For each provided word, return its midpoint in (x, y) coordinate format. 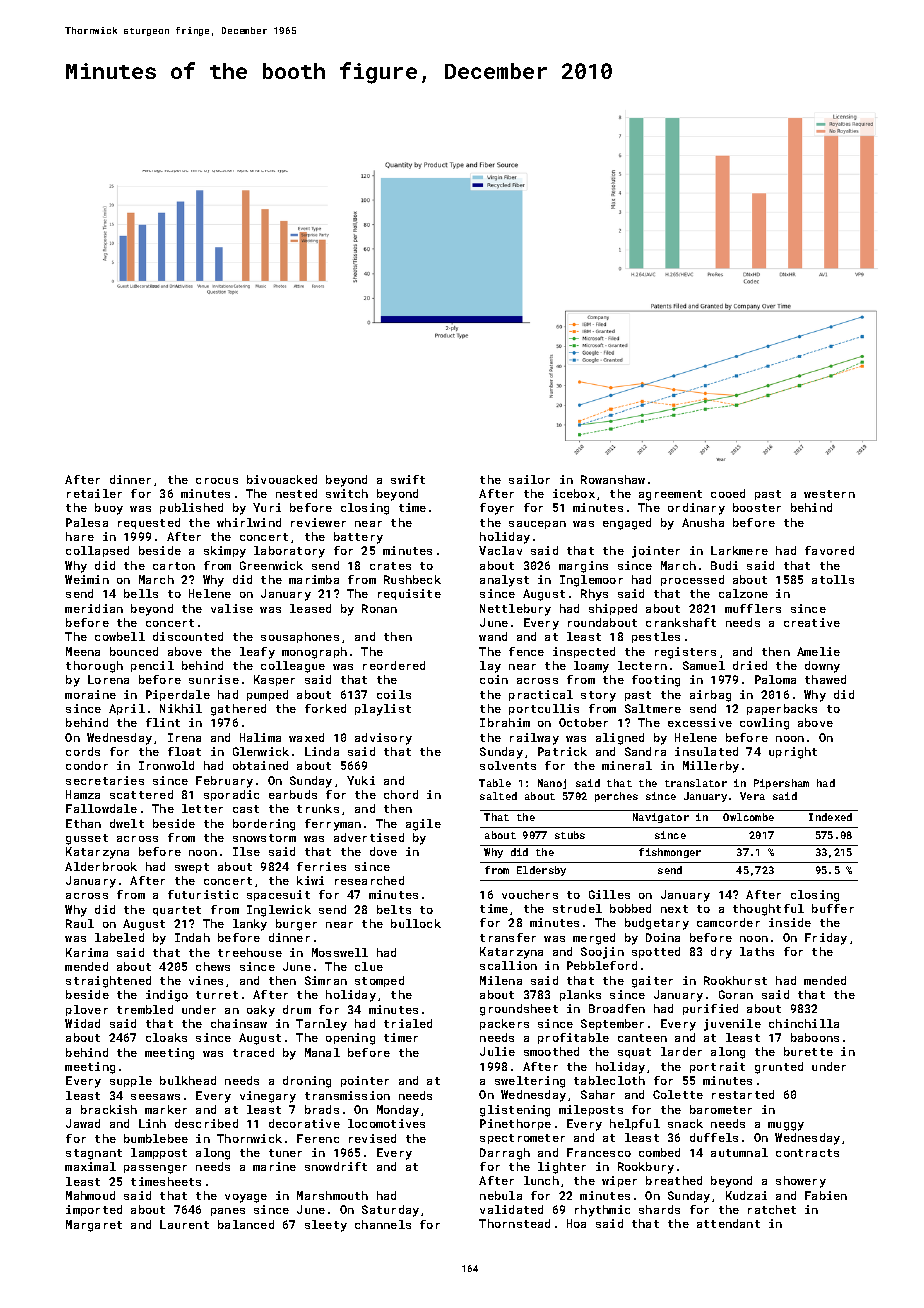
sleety (326, 1226)
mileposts (591, 1110)
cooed (728, 493)
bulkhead (188, 1080)
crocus (217, 481)
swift (408, 479)
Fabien (826, 1195)
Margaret (94, 1226)
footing (656, 681)
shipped (613, 609)
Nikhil (181, 708)
